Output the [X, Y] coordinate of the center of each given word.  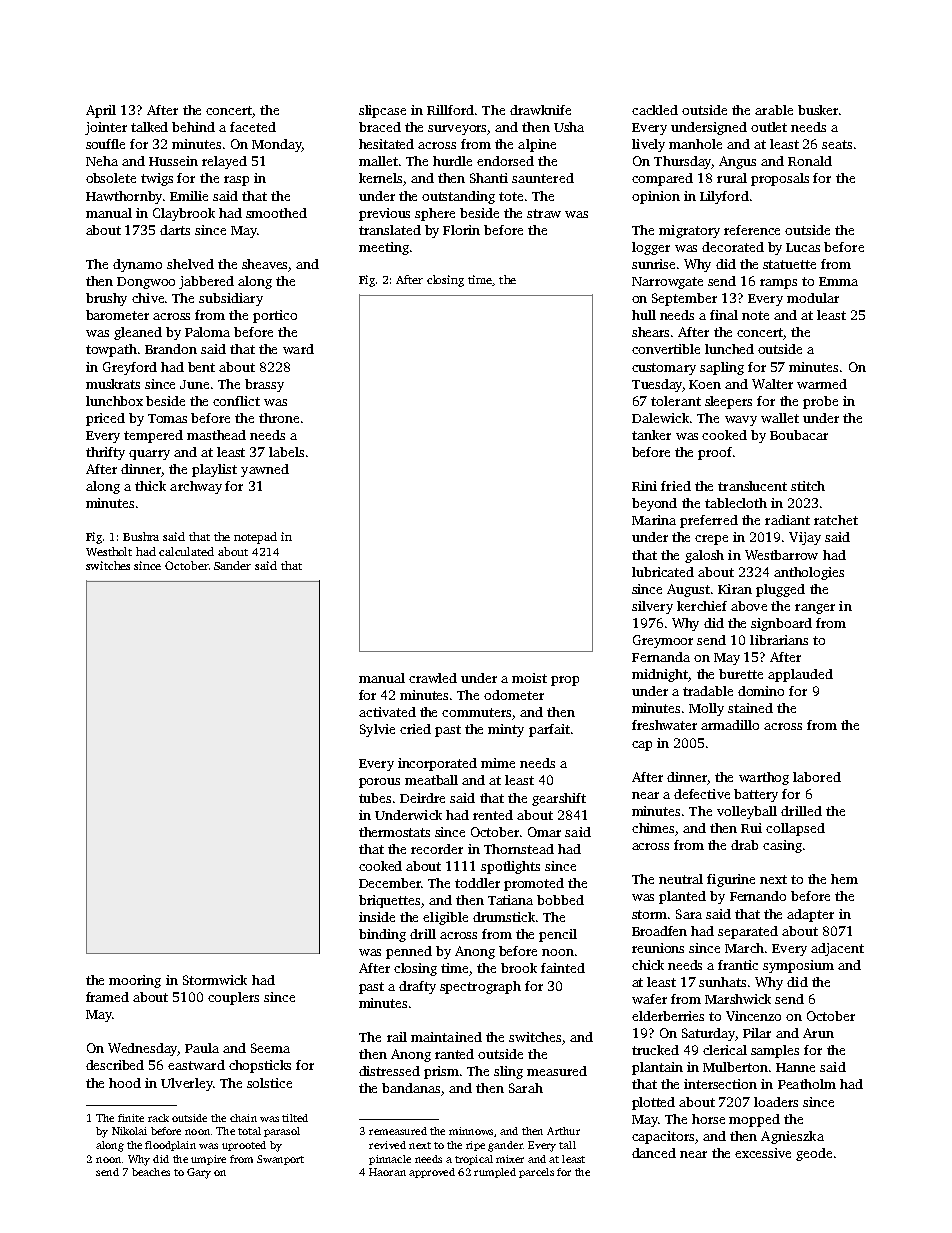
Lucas [803, 247]
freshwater [664, 725]
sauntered [543, 178]
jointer [106, 128]
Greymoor [663, 641]
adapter [810, 915]
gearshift [559, 799]
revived [387, 1145]
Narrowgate [667, 283]
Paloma [207, 332]
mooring [135, 981]
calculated [186, 551]
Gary [199, 1173]
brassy [264, 385]
